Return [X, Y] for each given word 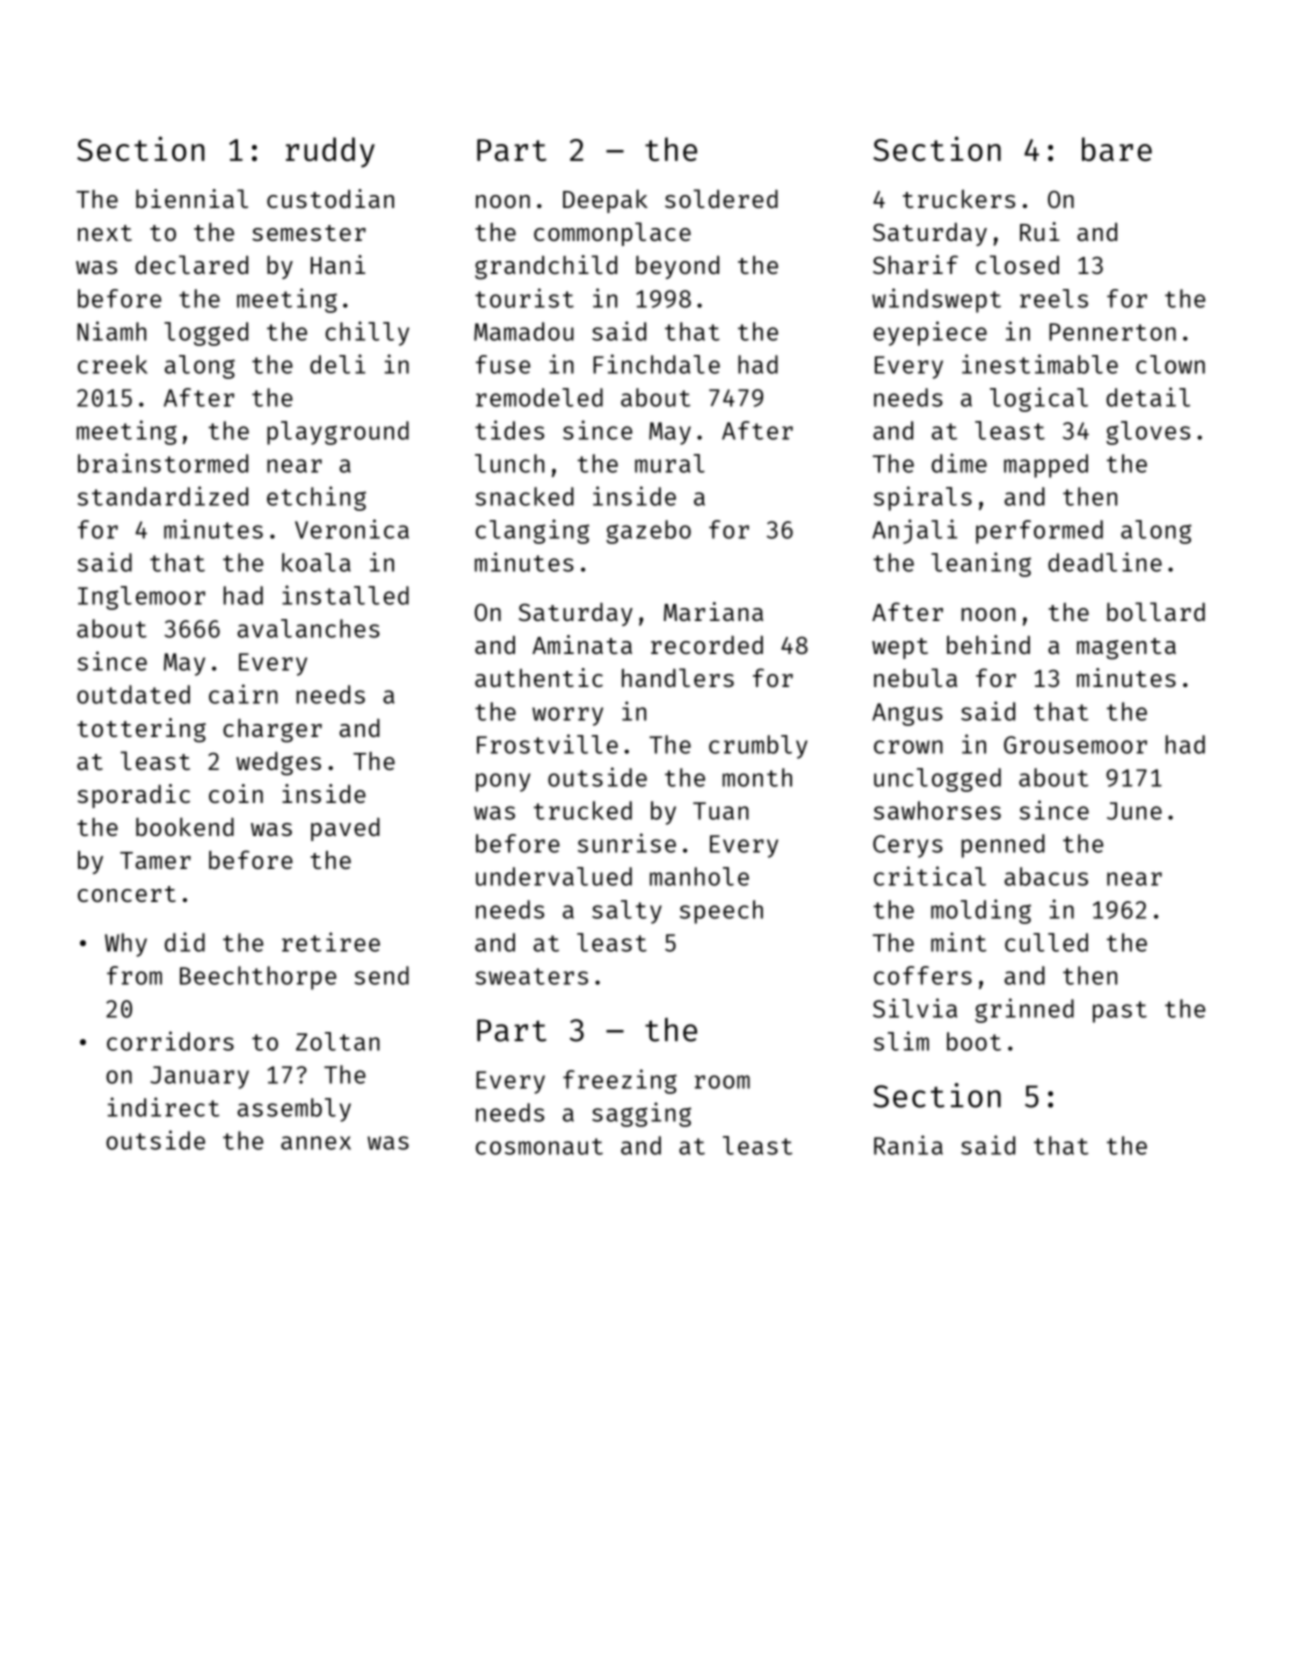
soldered [721, 198]
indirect [163, 1107]
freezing [620, 1081]
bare [1117, 149]
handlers [678, 677]
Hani [338, 264]
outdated [133, 694]
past [1120, 1012]
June [1134, 811]
